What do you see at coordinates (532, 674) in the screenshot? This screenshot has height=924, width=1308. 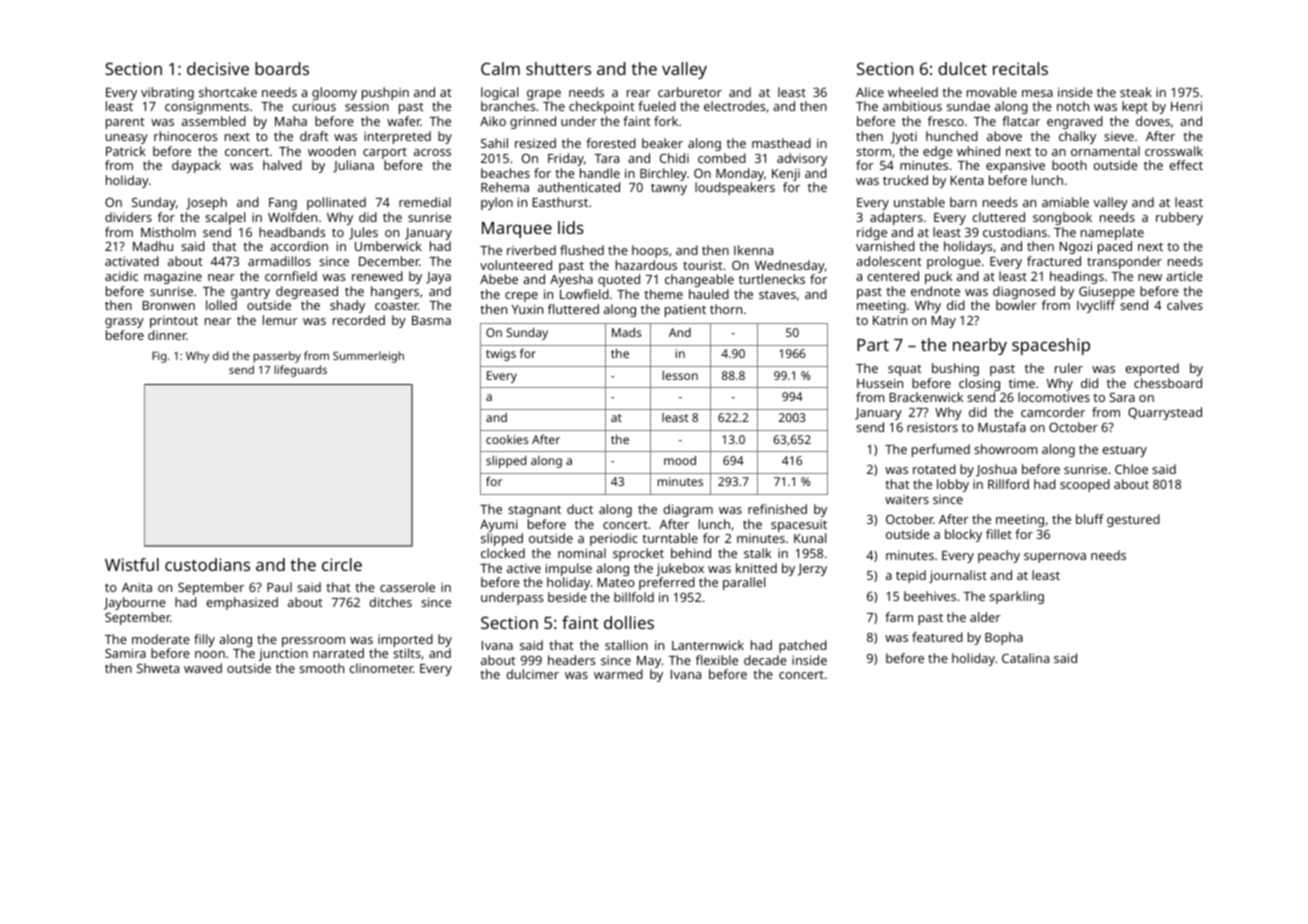 I see `dulcimer` at bounding box center [532, 674].
